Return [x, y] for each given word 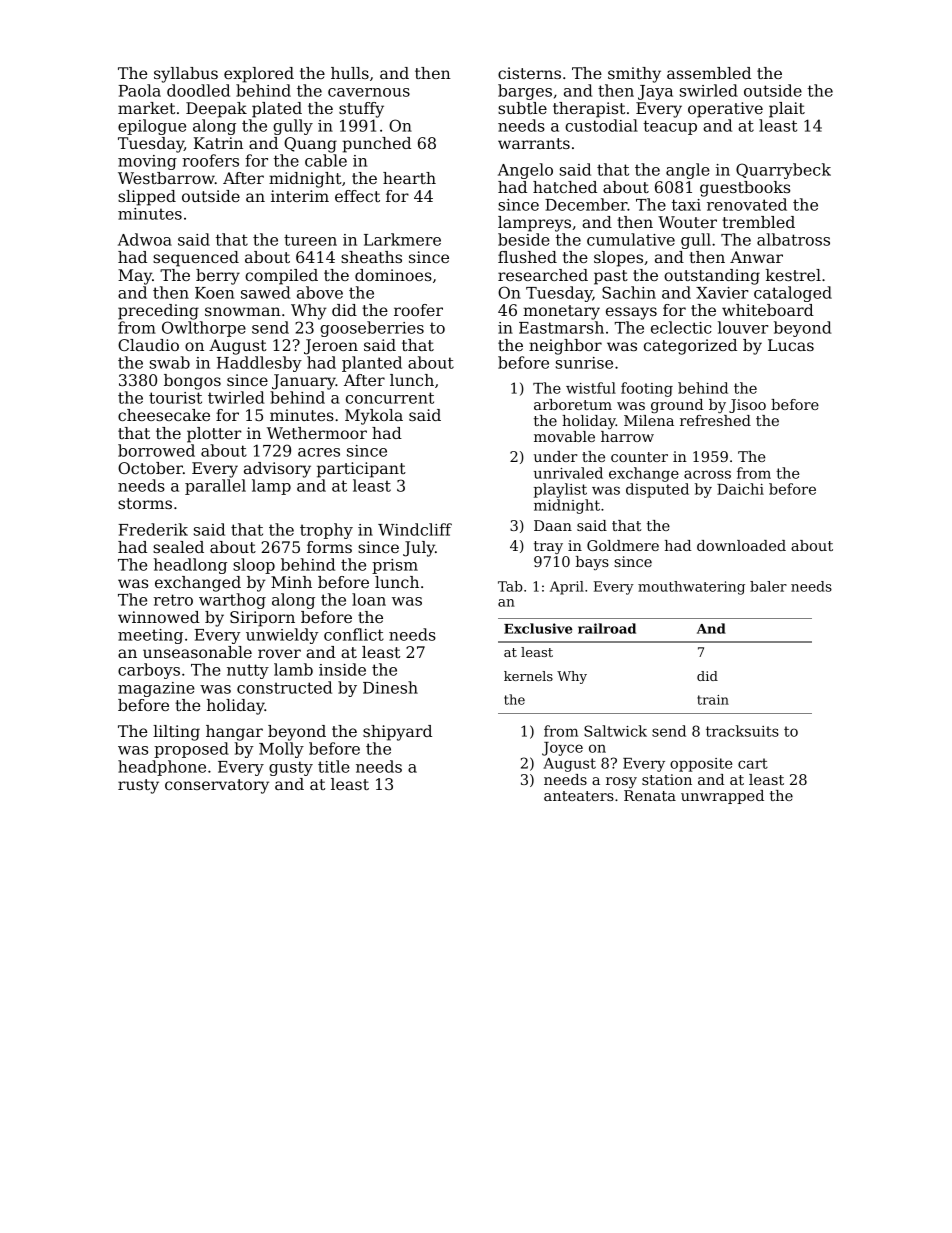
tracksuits [742, 731]
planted [372, 364]
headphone [162, 768]
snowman [243, 311]
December [586, 204]
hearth [409, 178]
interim [300, 196]
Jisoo [747, 406]
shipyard [397, 733]
